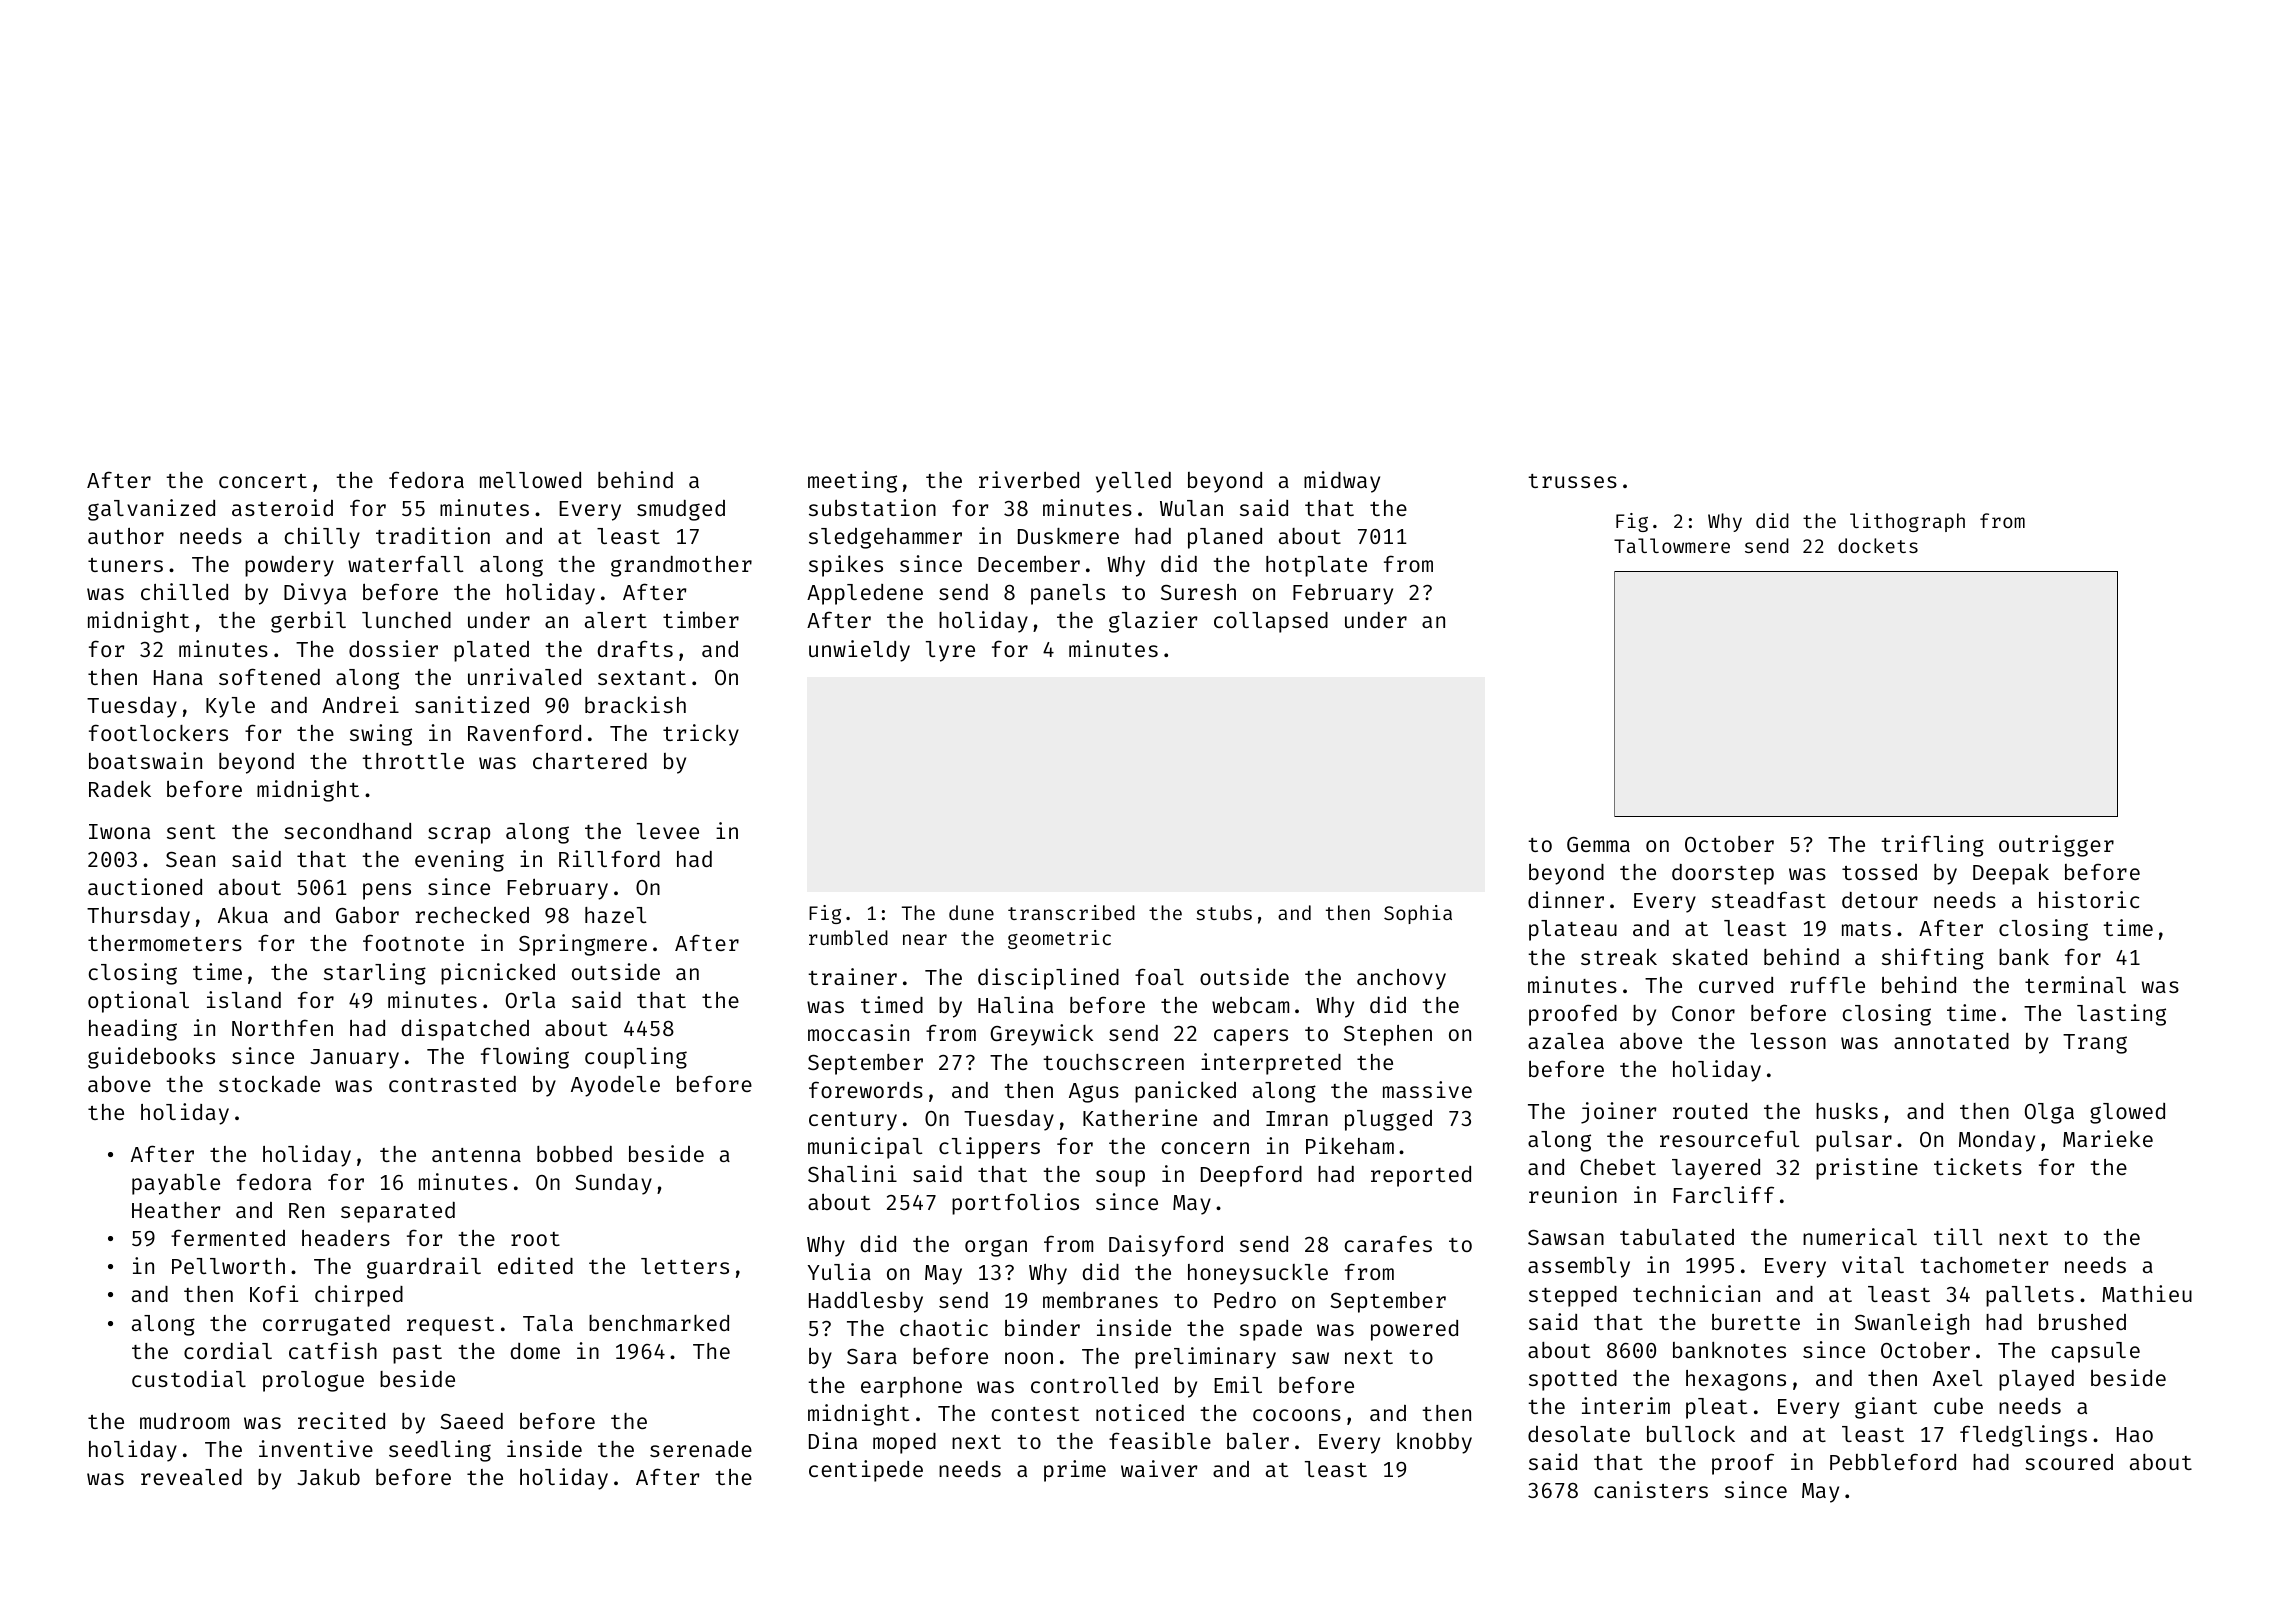  I want to click on throttle, so click(413, 761).
